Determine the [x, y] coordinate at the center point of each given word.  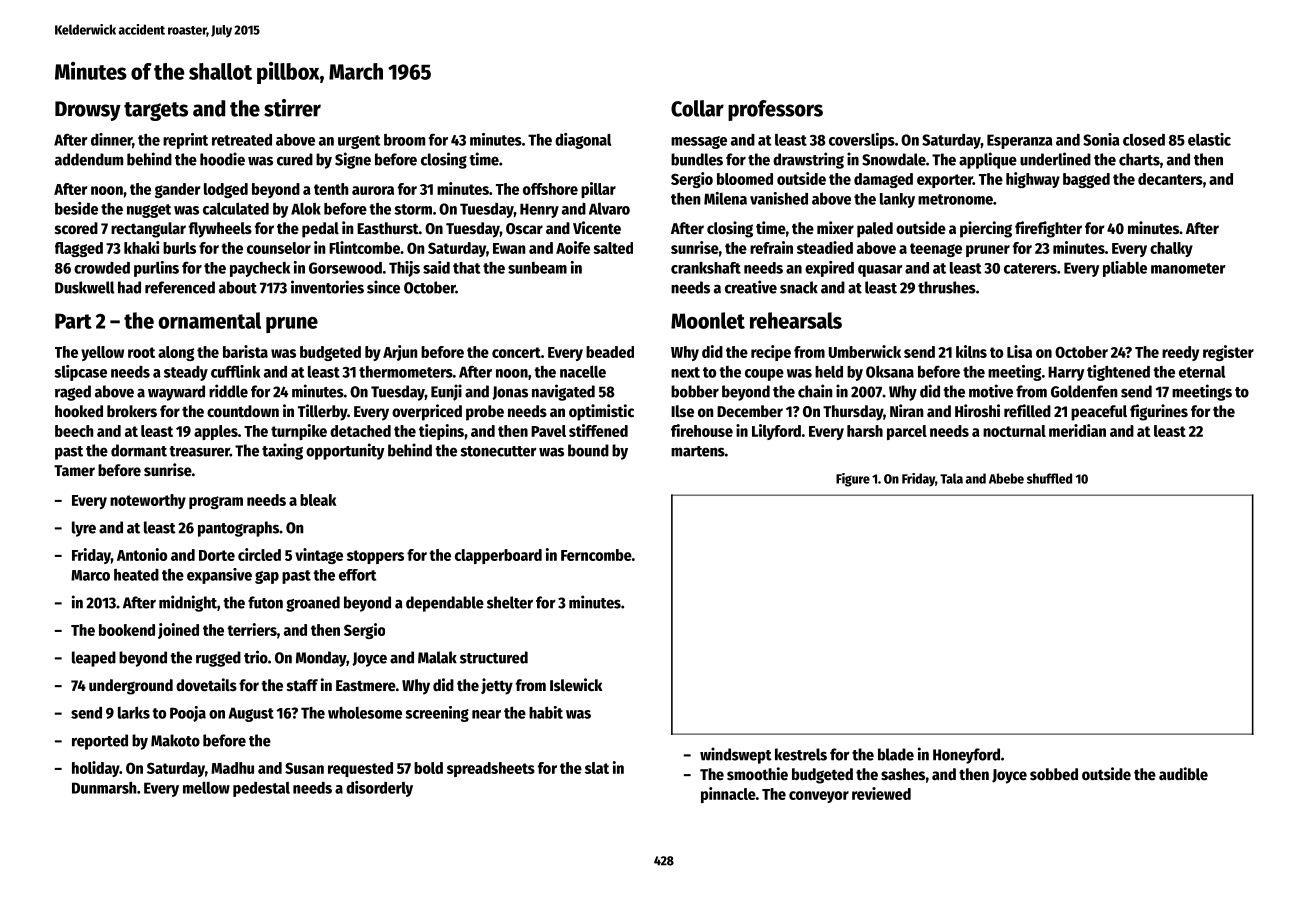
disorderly [379, 789]
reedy [1180, 353]
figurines [1159, 412]
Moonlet [708, 320]
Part [73, 321]
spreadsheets [491, 769]
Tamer [74, 471]
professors [775, 110]
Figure [853, 480]
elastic [1209, 139]
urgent [359, 142]
